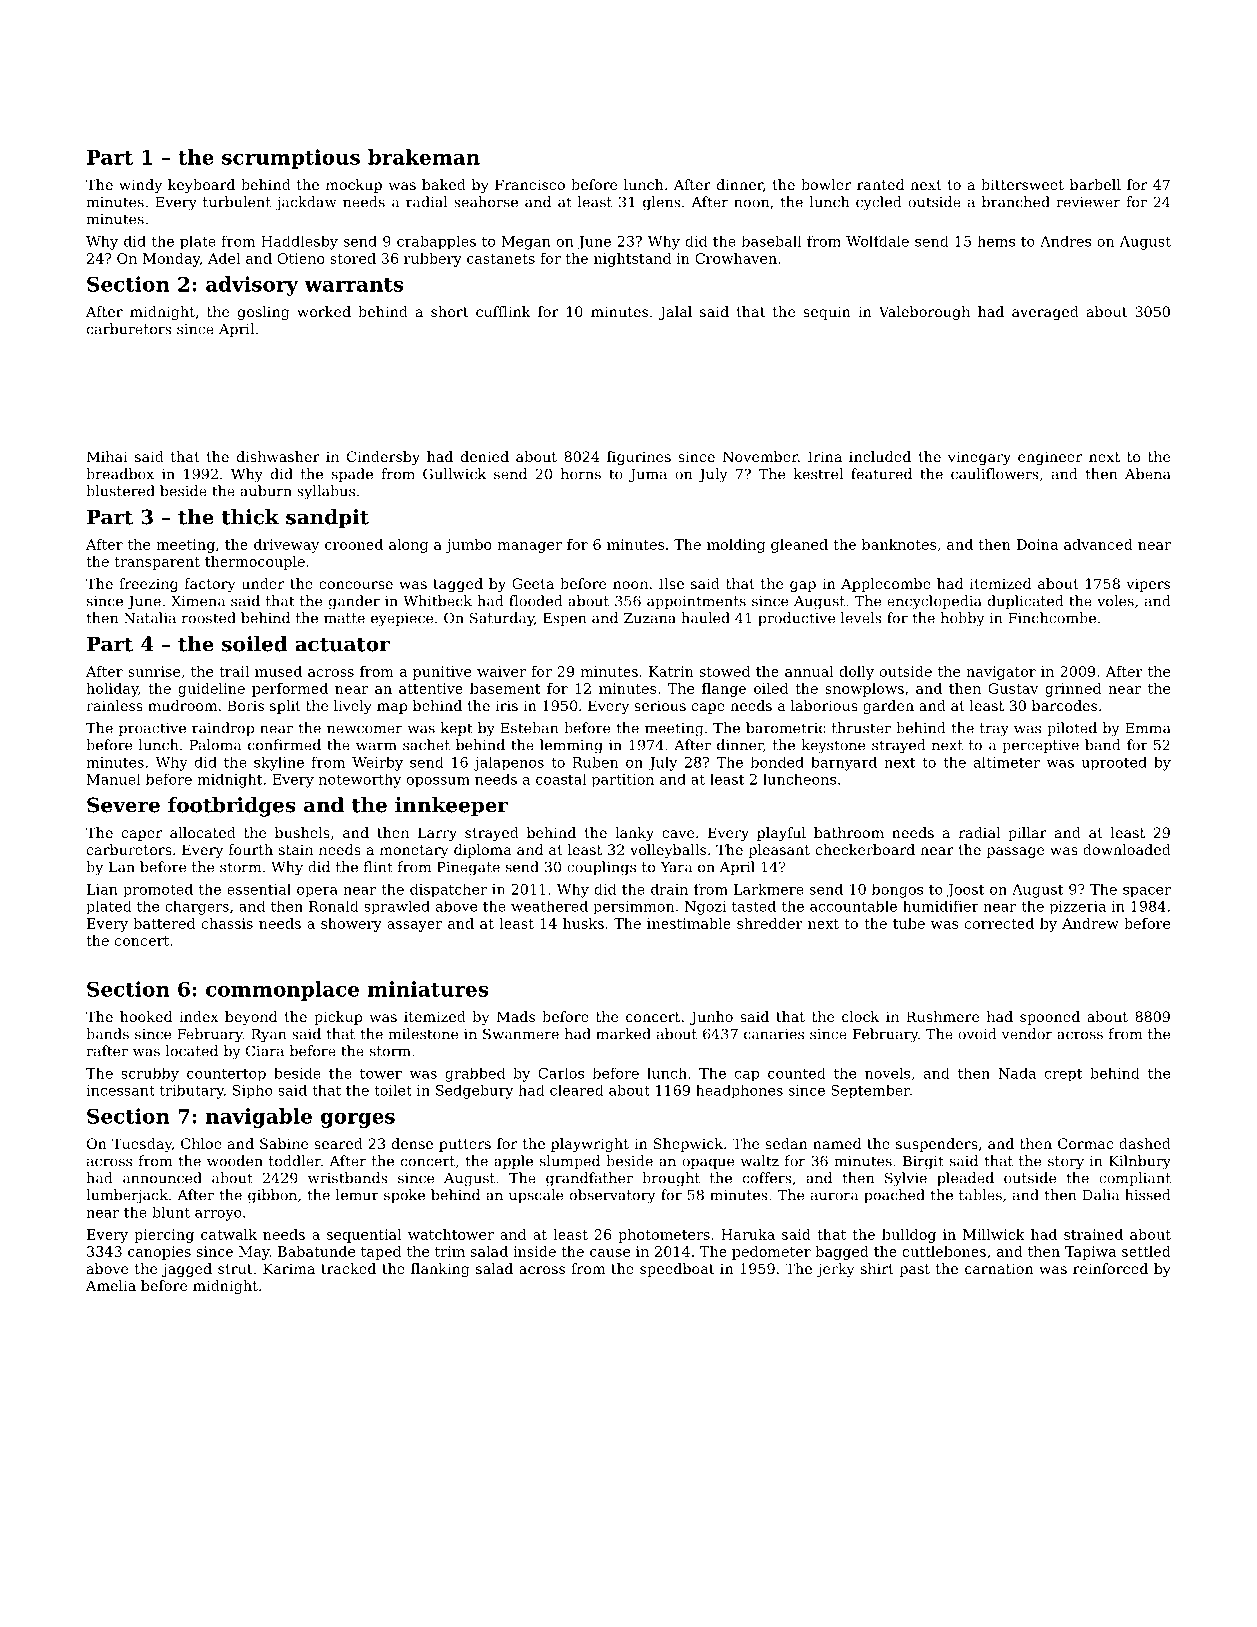  I want to click on spacer, so click(1147, 892).
